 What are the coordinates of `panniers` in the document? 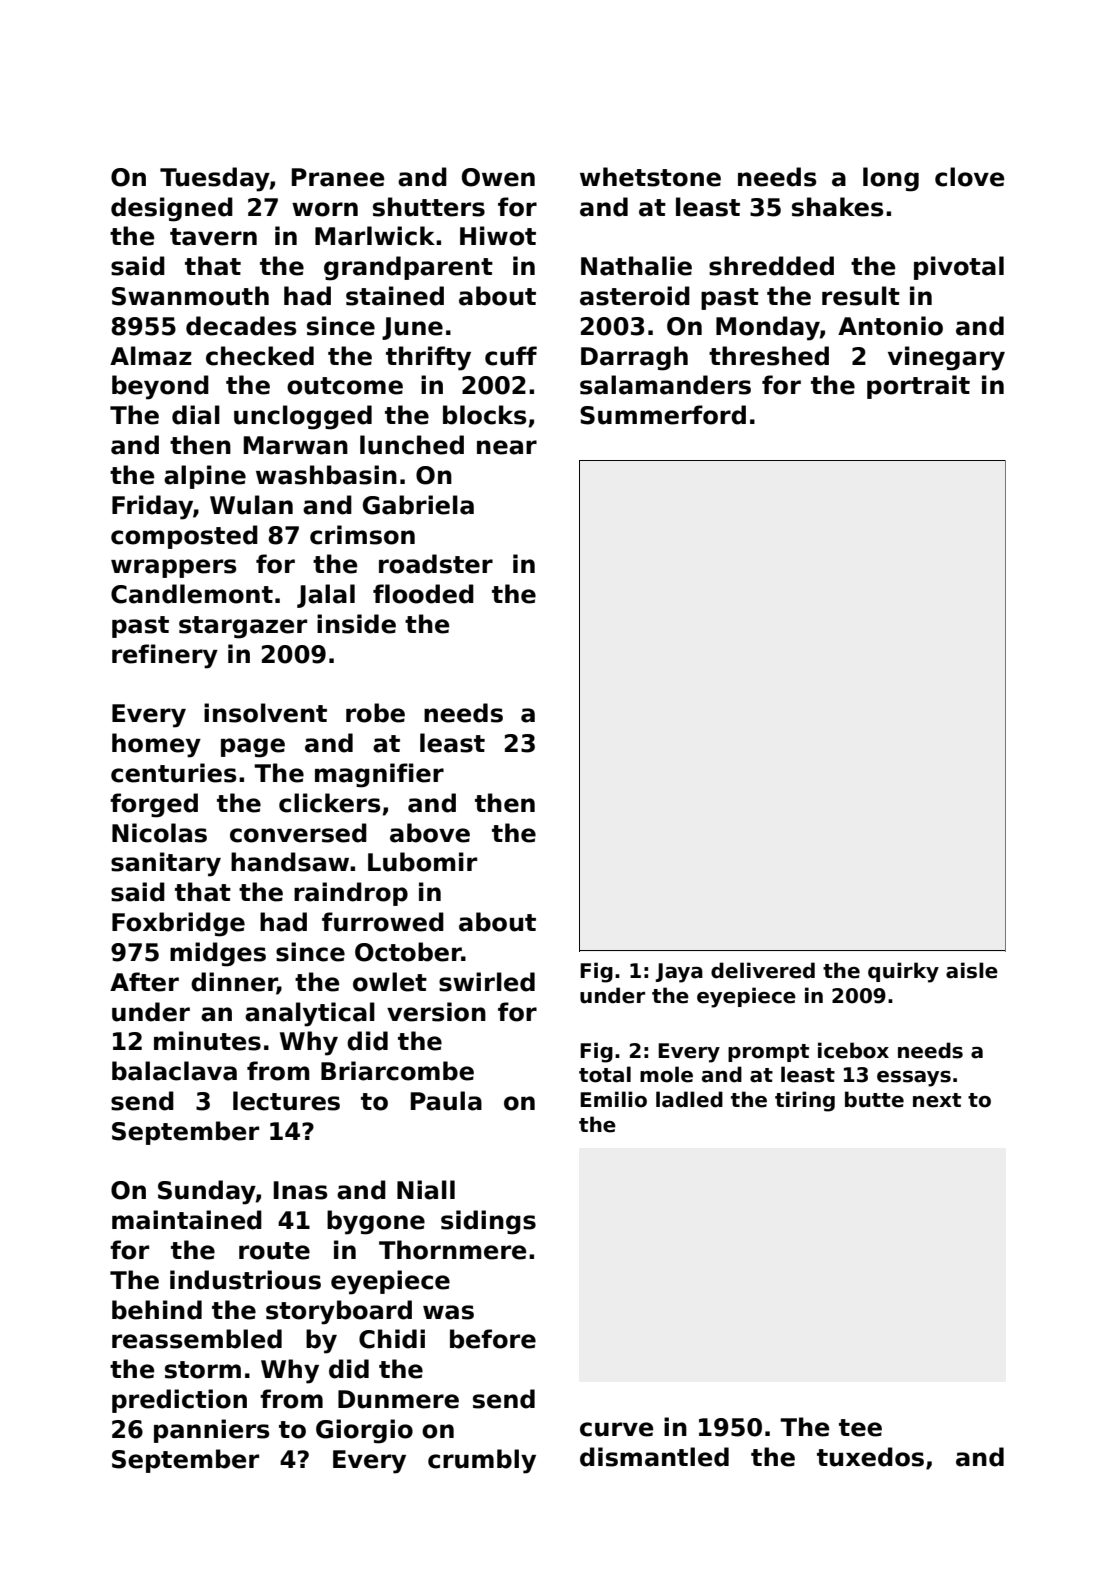 It's located at (211, 1431).
